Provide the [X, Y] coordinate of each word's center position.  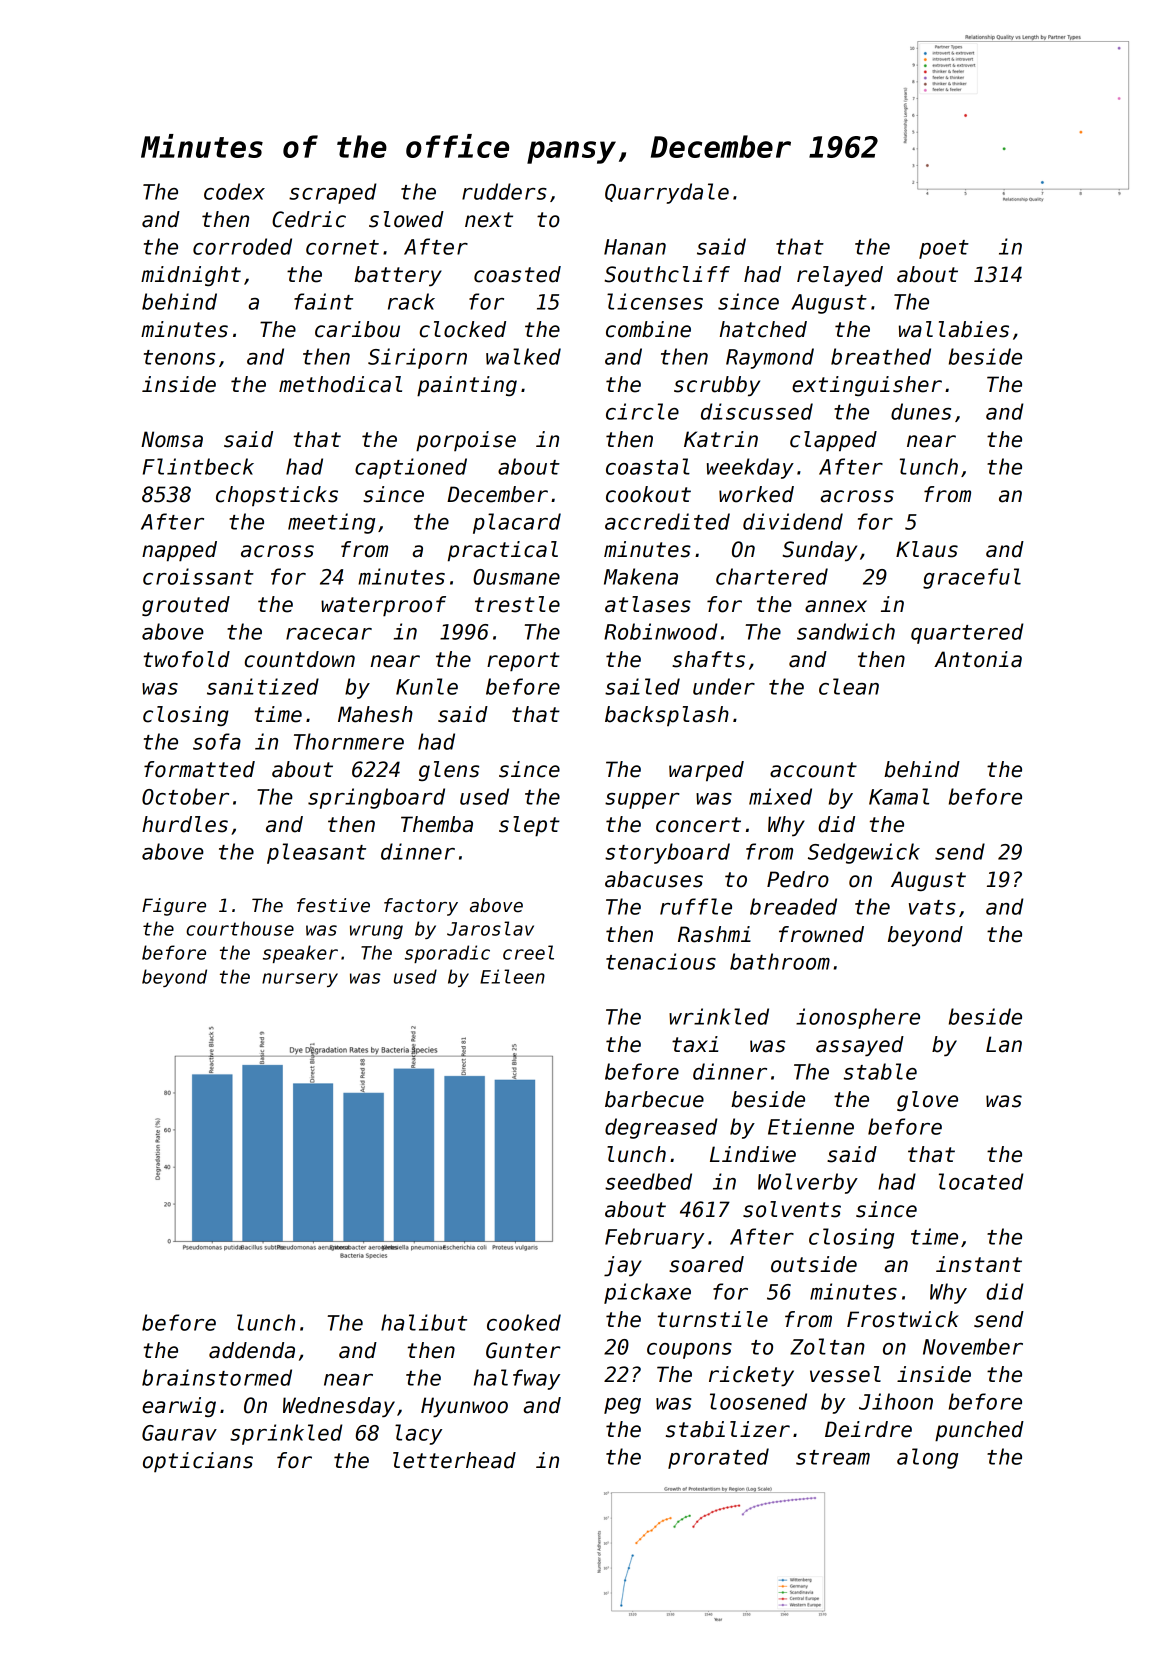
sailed [642, 686]
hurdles [185, 824]
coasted [517, 274]
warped [706, 771]
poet [944, 249]
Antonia [978, 659]
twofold [187, 659]
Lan [1004, 1044]
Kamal [899, 796]
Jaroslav [490, 928]
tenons [179, 357]
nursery [300, 980]
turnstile [713, 1319]
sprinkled [286, 1434]
